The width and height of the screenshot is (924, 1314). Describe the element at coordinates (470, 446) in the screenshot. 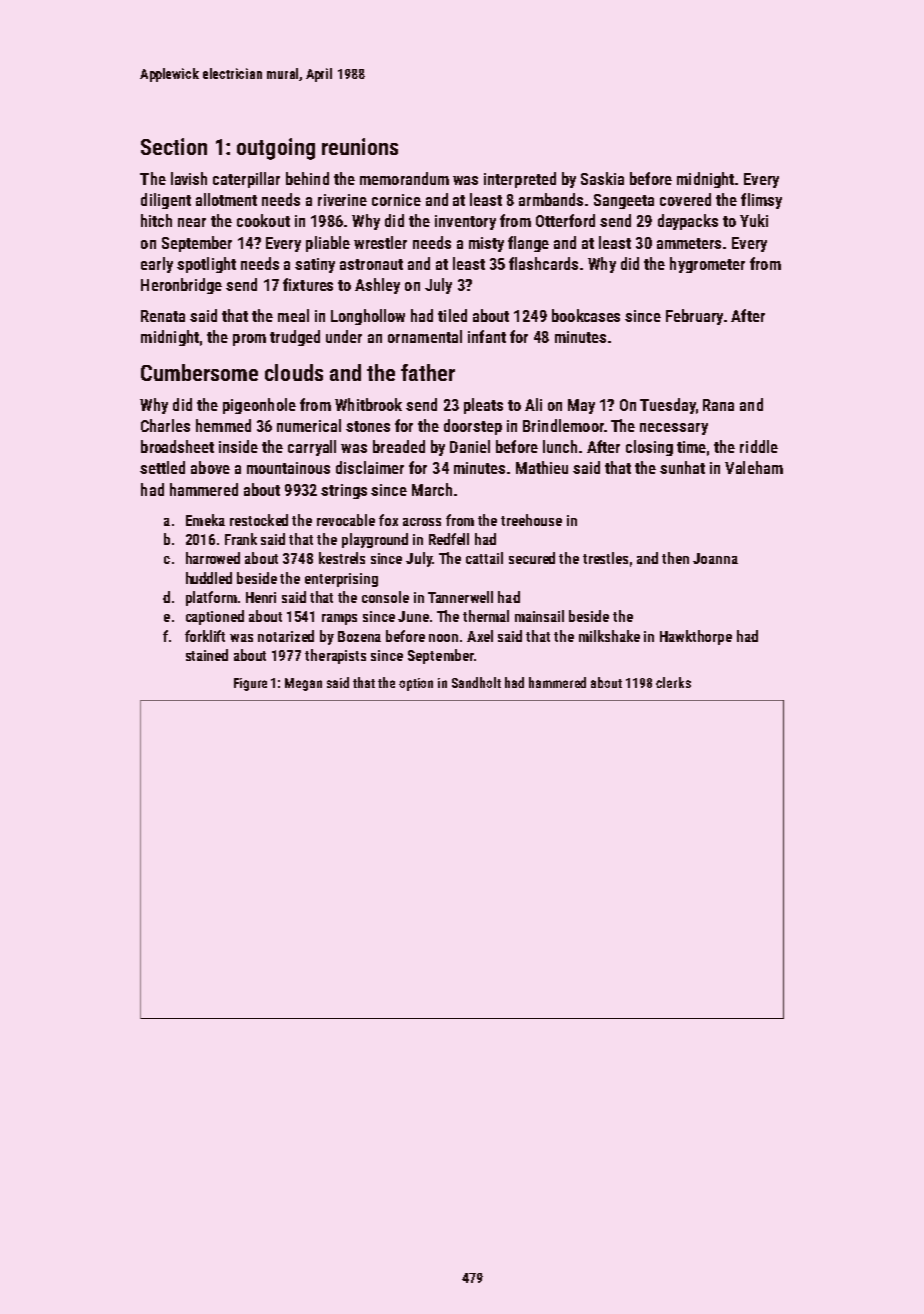

I see `Daniel` at that location.
